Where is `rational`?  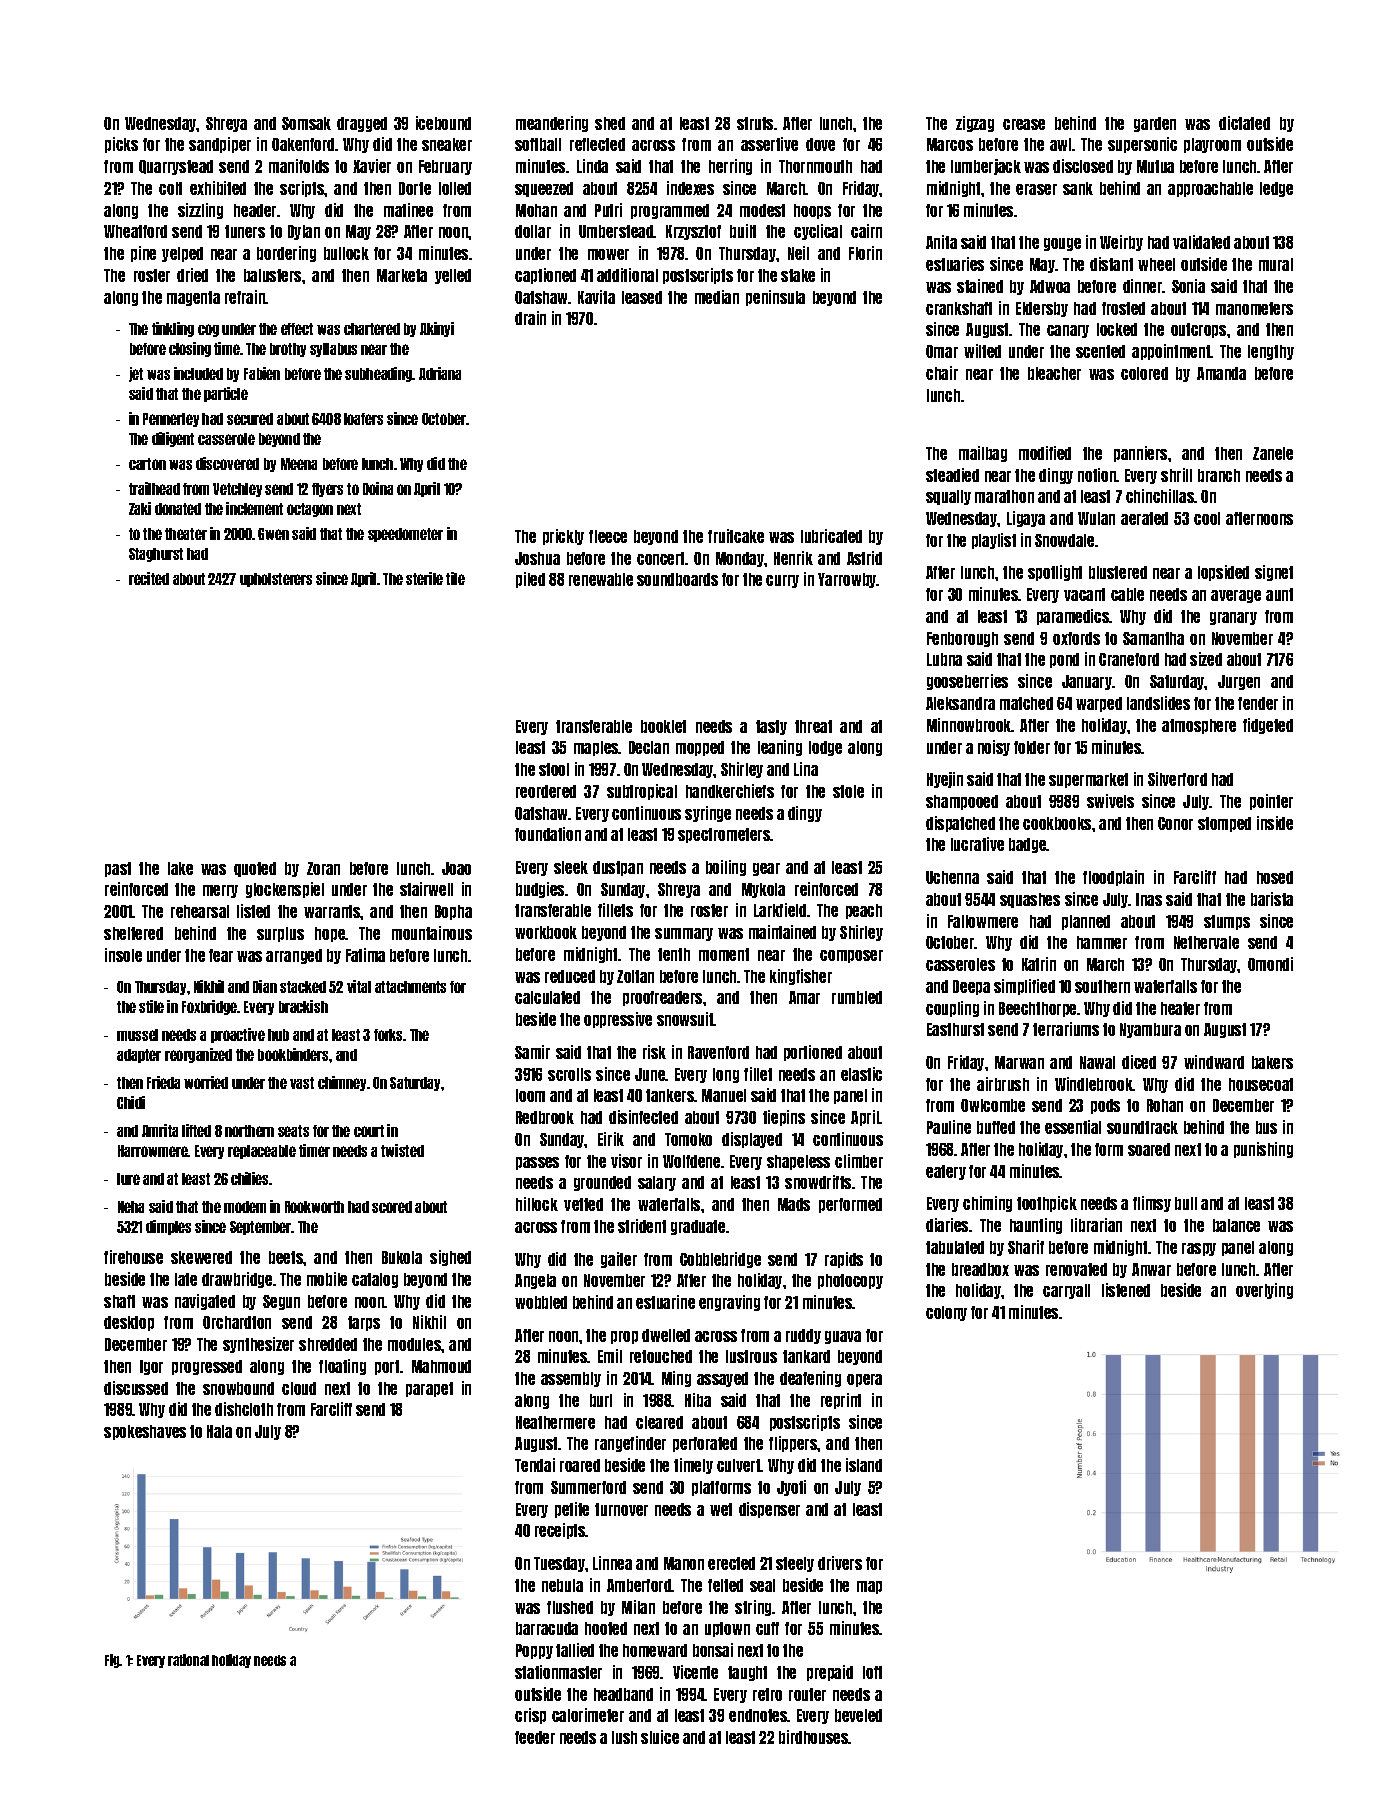
rational is located at coordinates (188, 1660).
